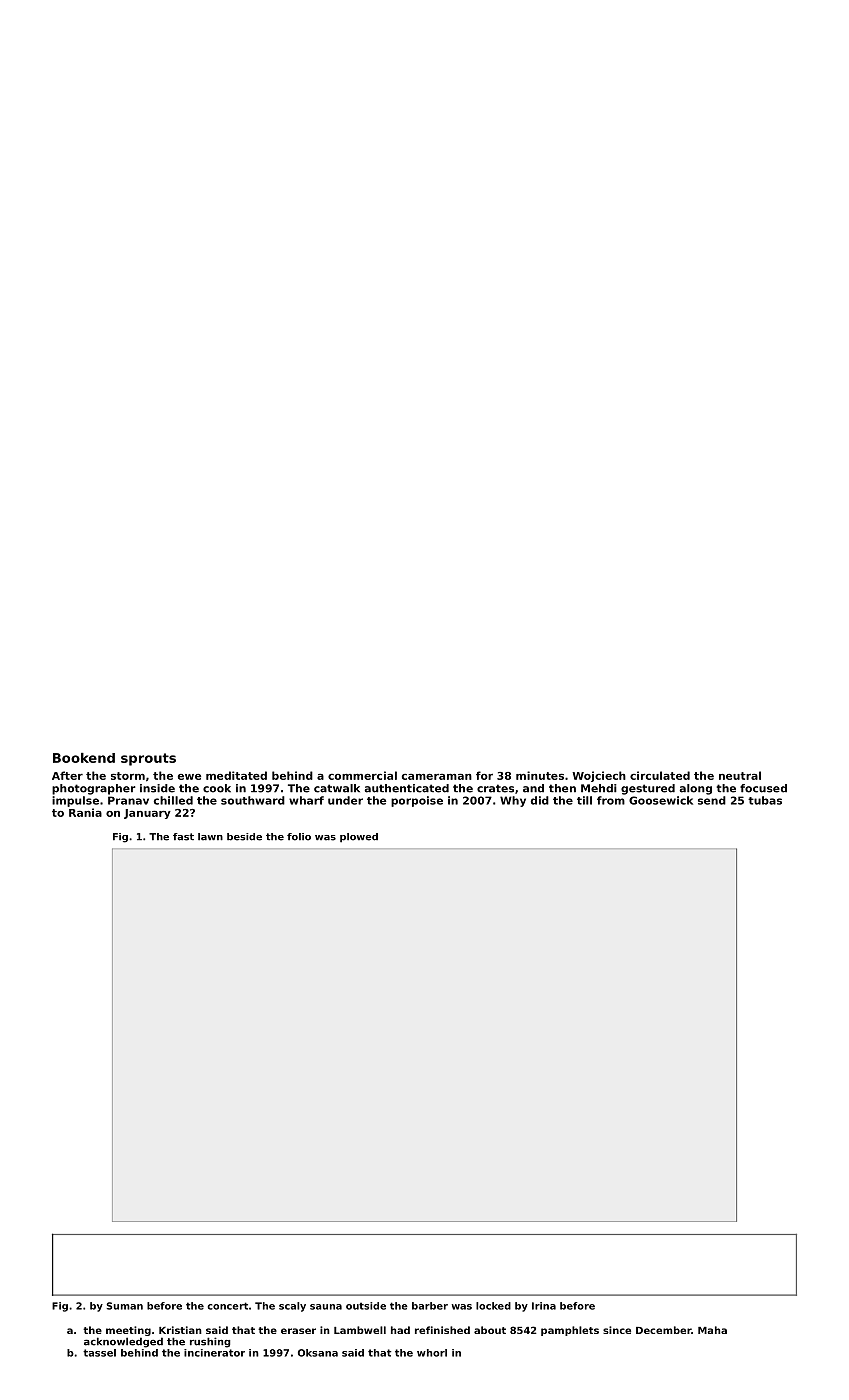  What do you see at coordinates (362, 775) in the image?
I see `commercial` at bounding box center [362, 775].
